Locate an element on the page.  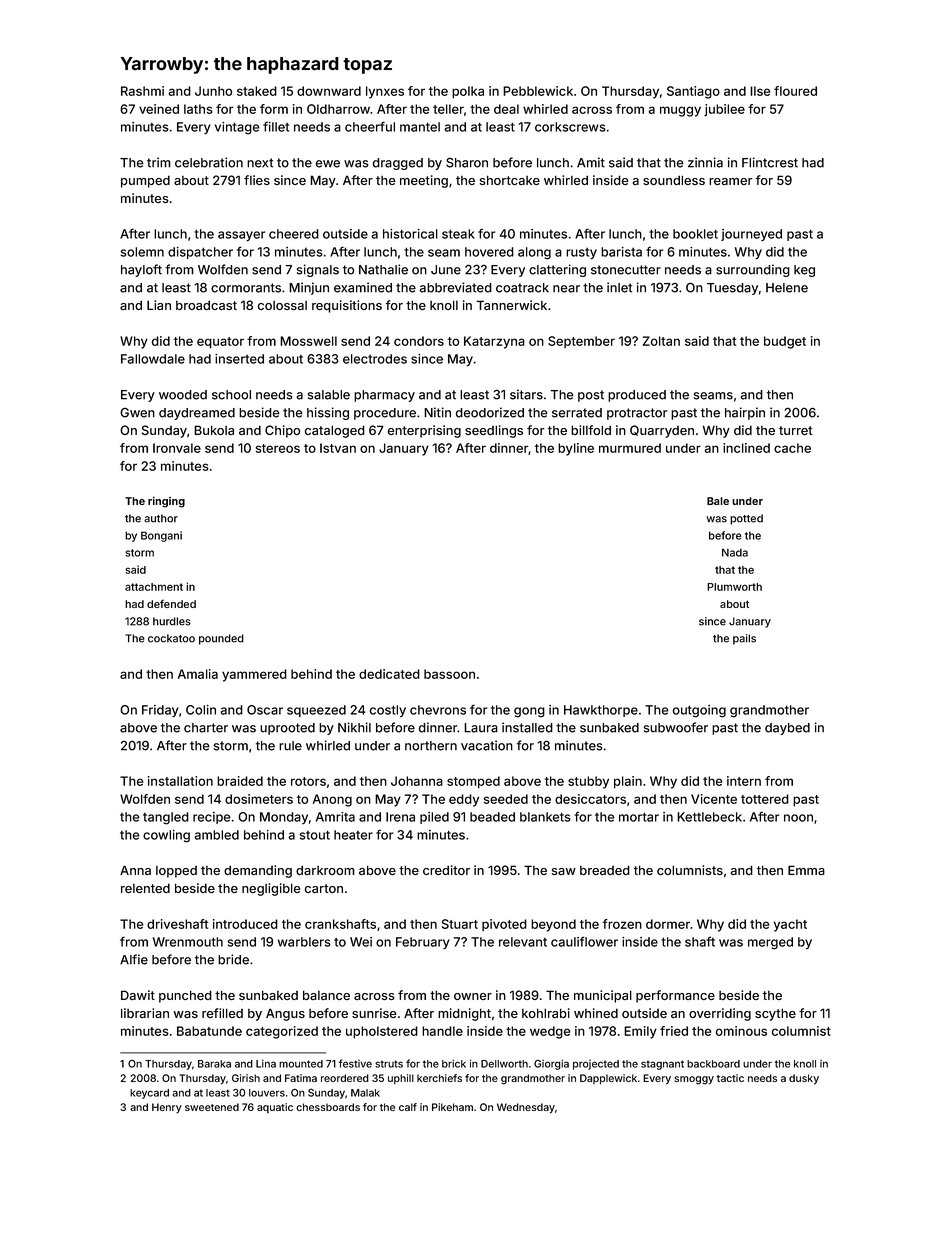
piled is located at coordinates (434, 818).
